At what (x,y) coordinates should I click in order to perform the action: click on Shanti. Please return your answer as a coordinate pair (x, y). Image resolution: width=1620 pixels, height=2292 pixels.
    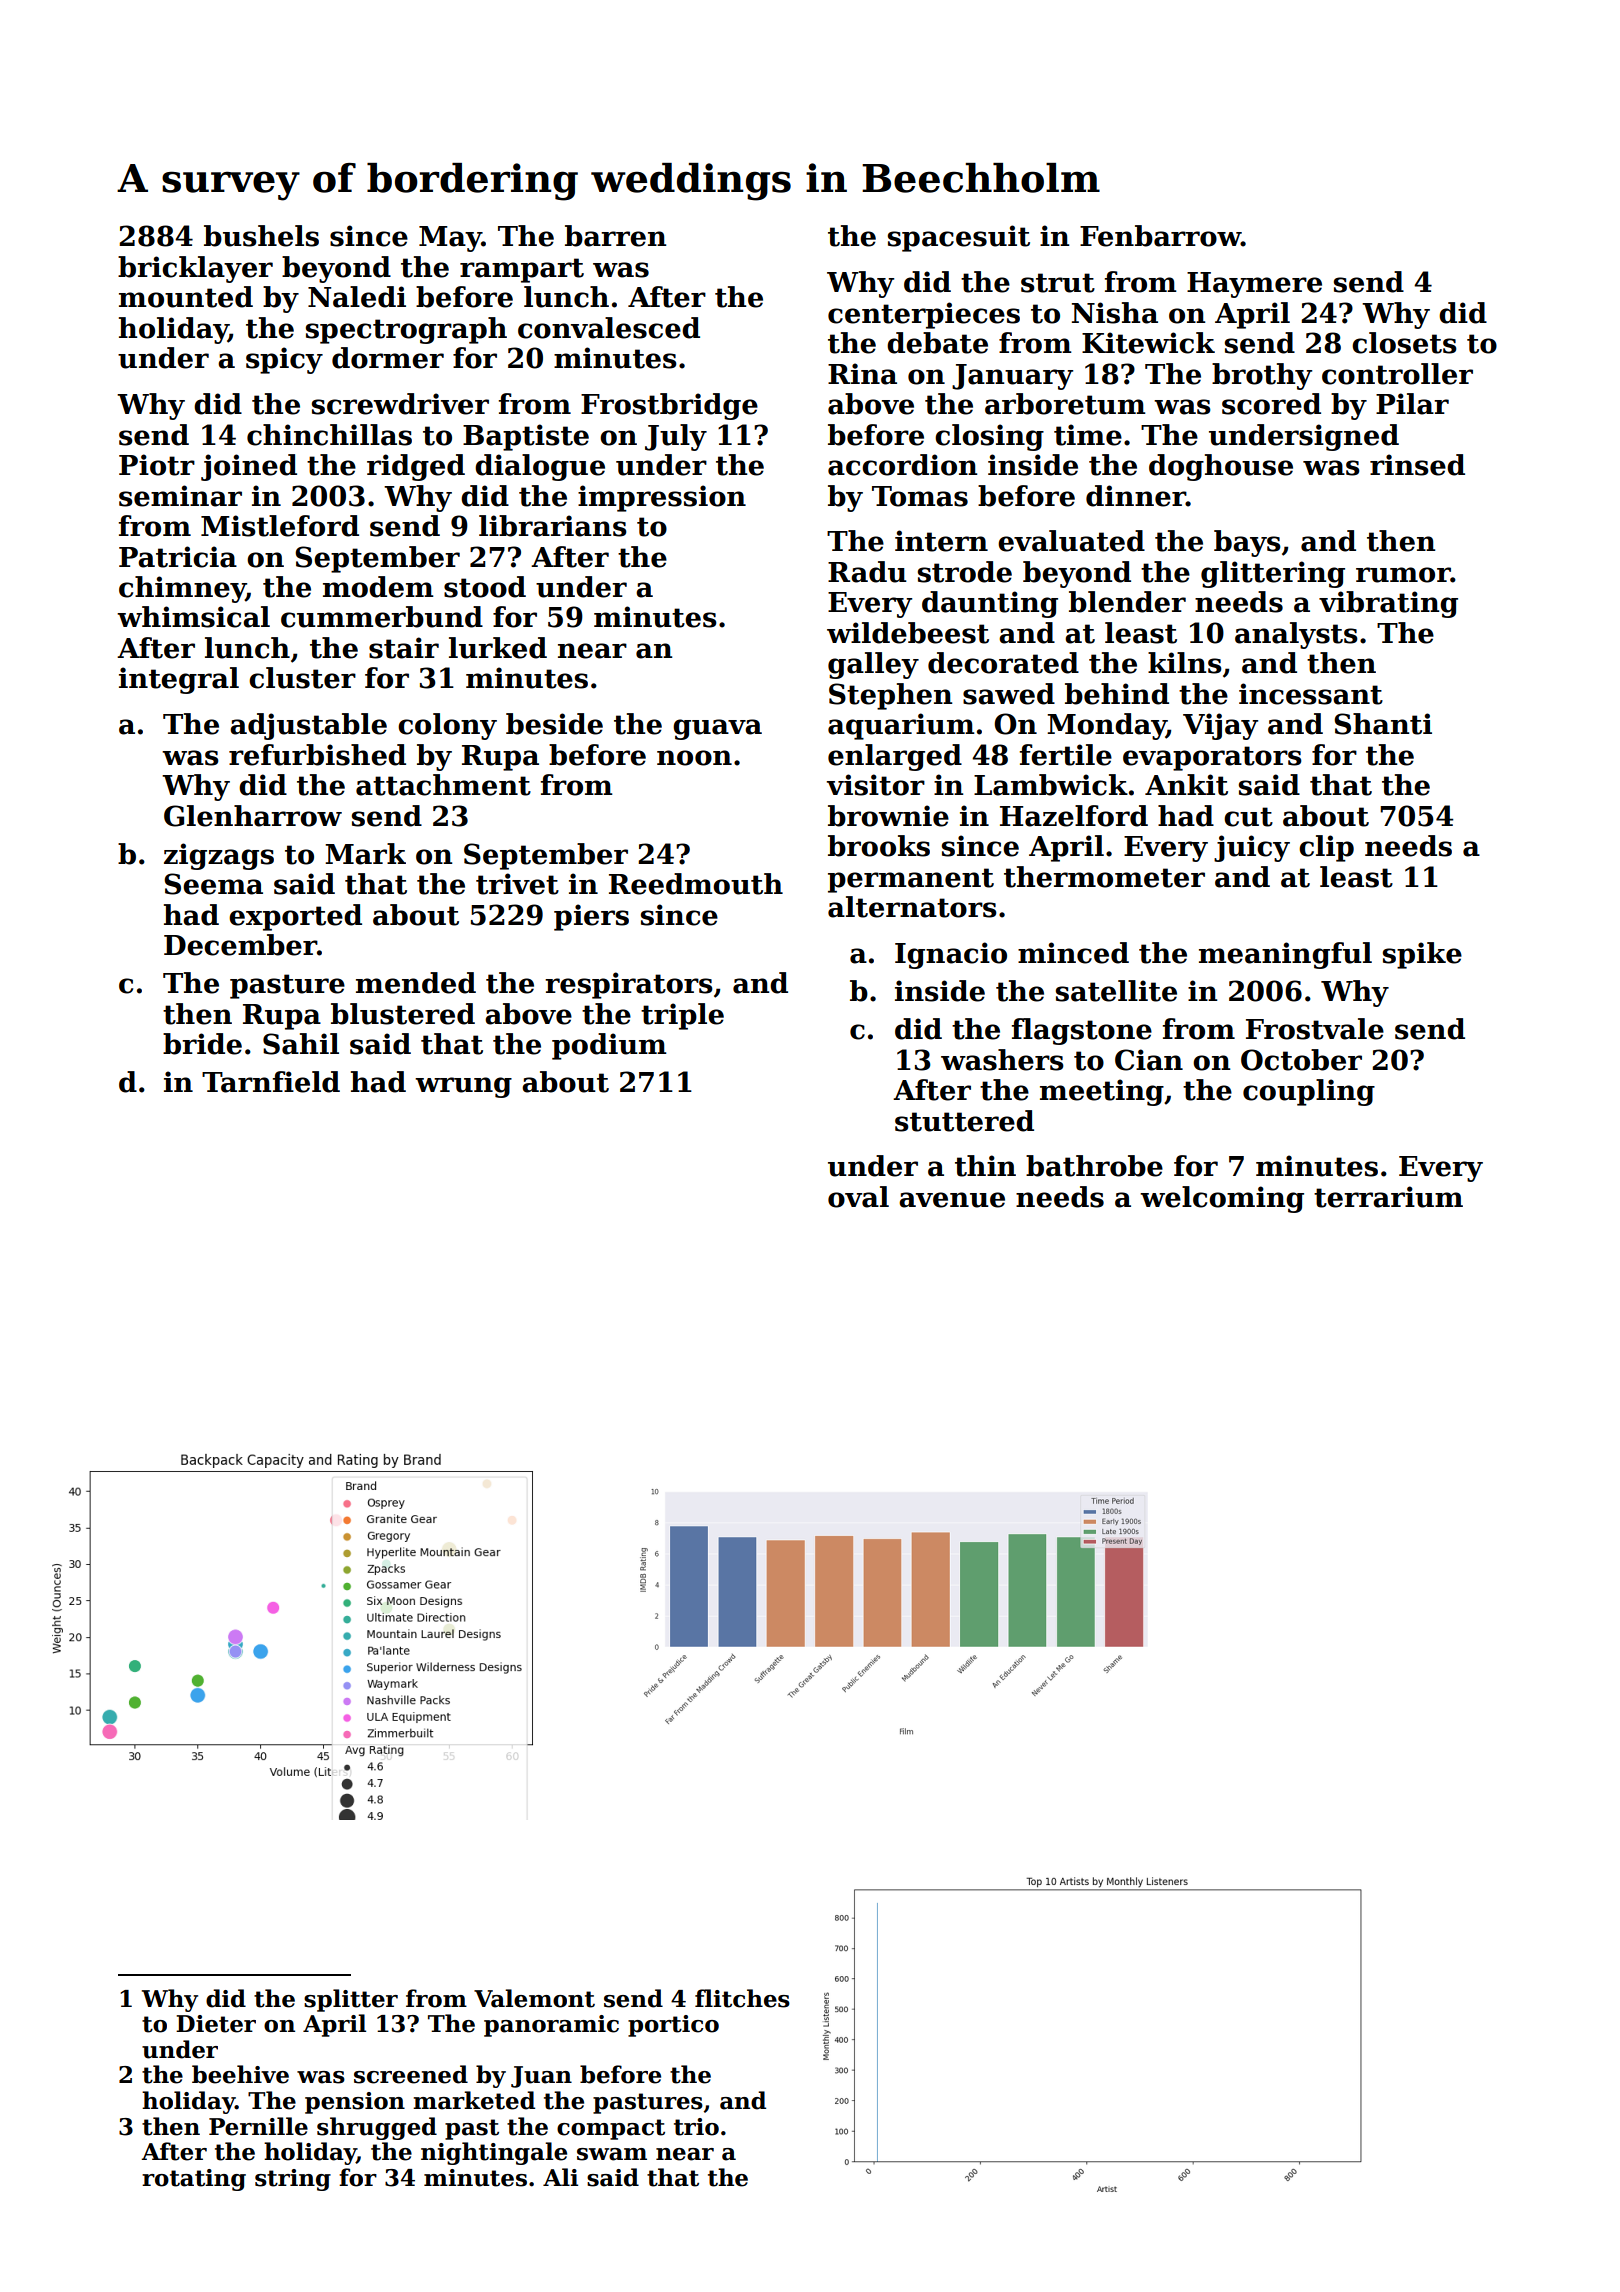
    Looking at the image, I should click on (1383, 724).
